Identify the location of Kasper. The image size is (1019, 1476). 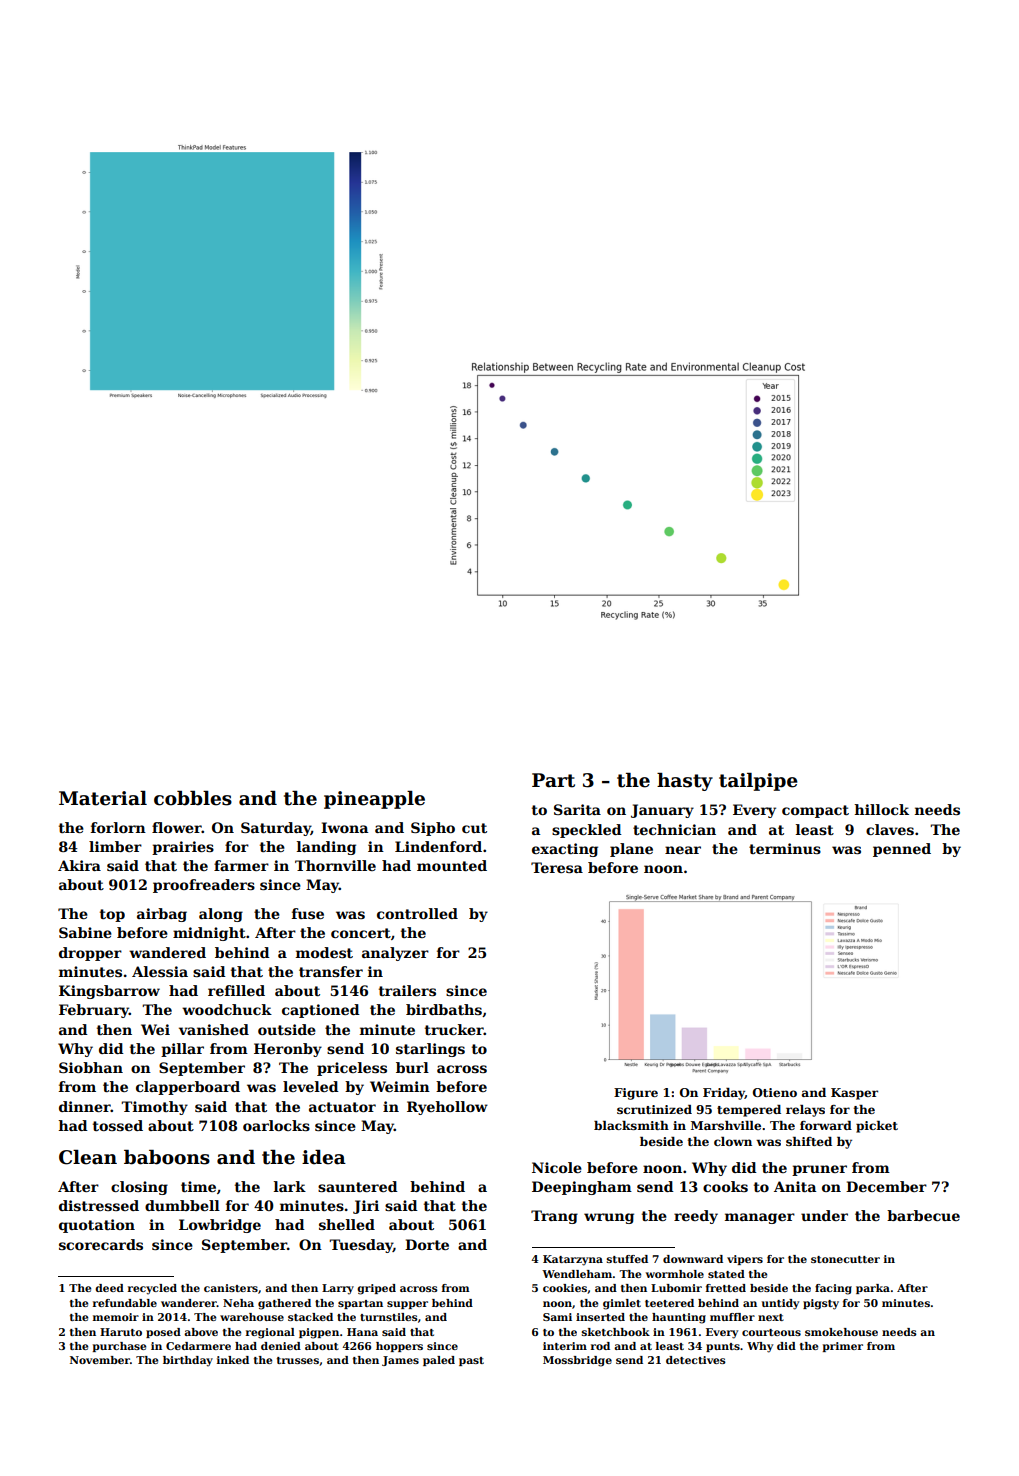
(854, 1094).
